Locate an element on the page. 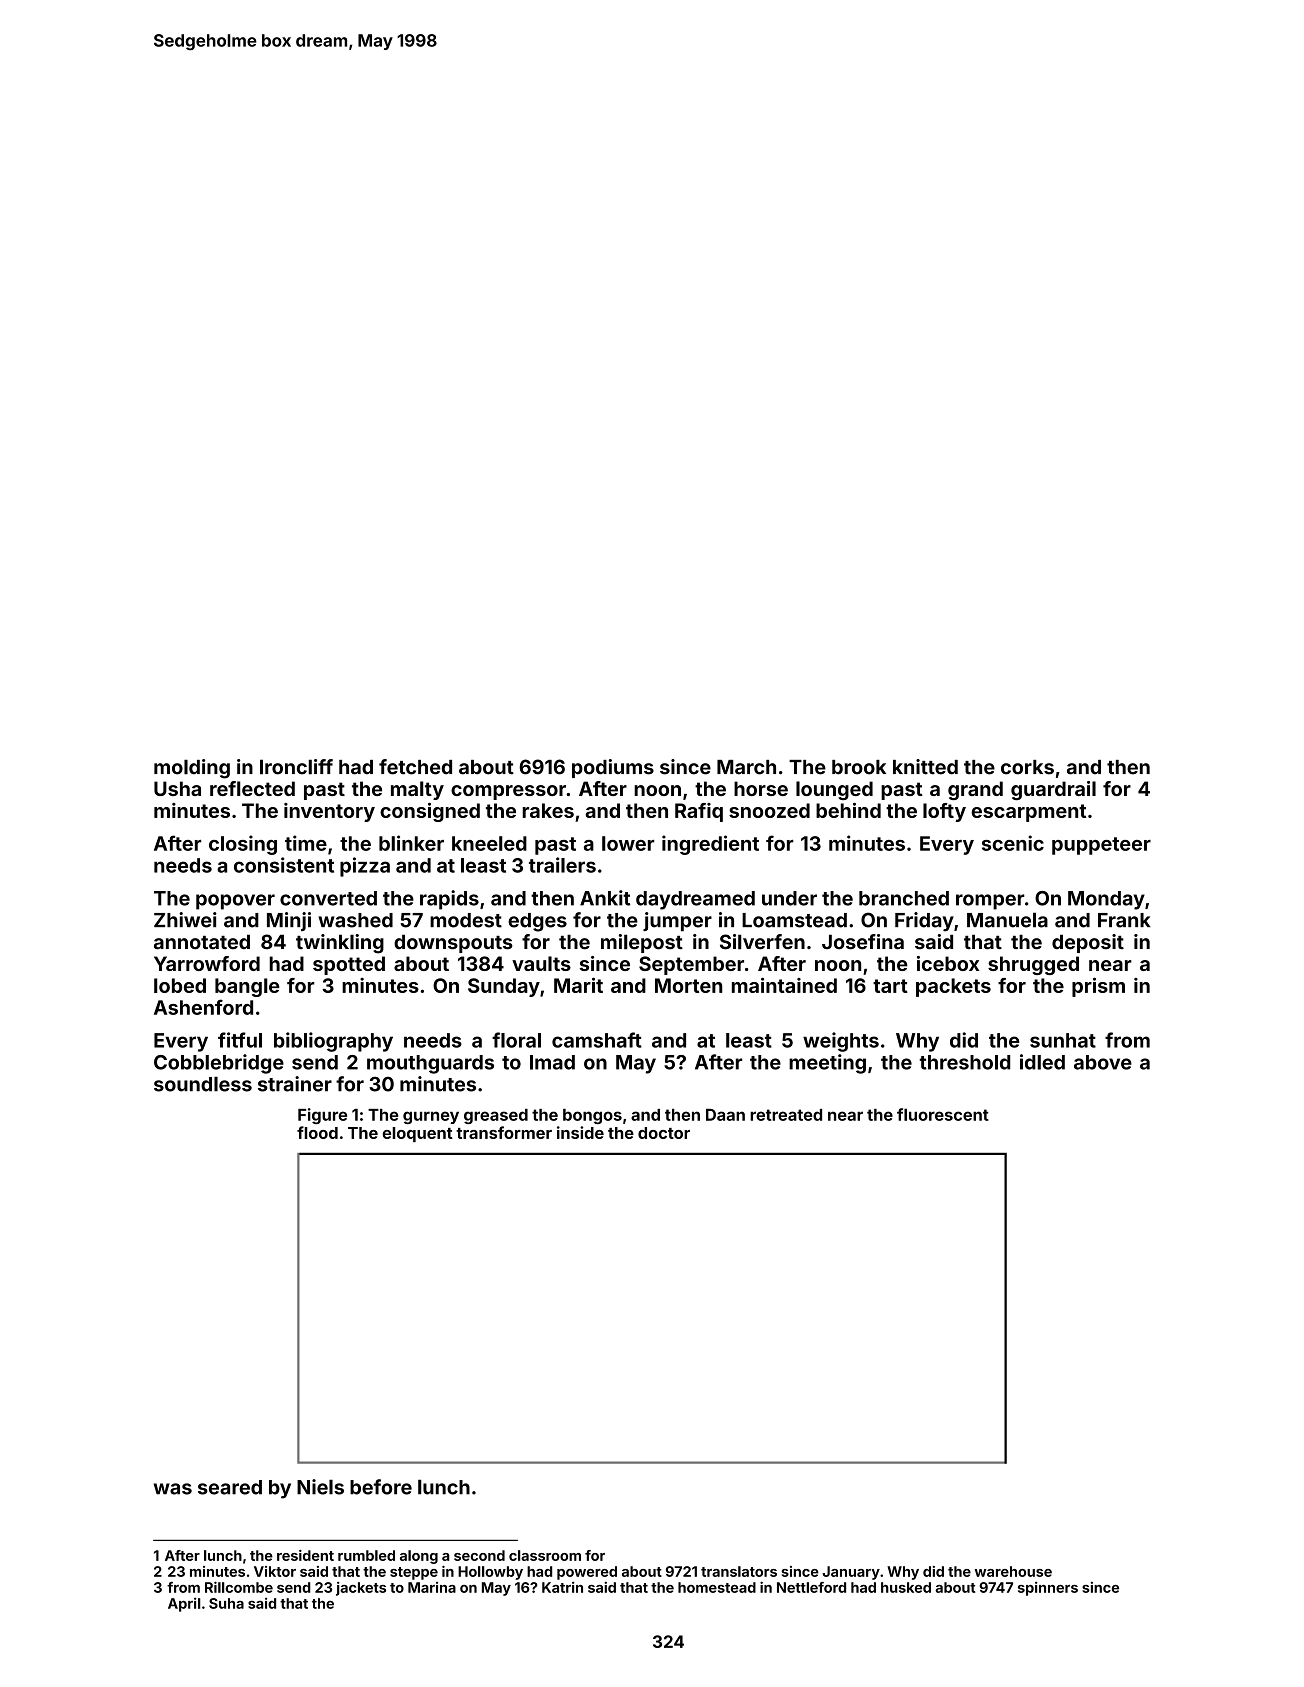 Image resolution: width=1304 pixels, height=1687 pixels. escarpment is located at coordinates (1028, 813).
